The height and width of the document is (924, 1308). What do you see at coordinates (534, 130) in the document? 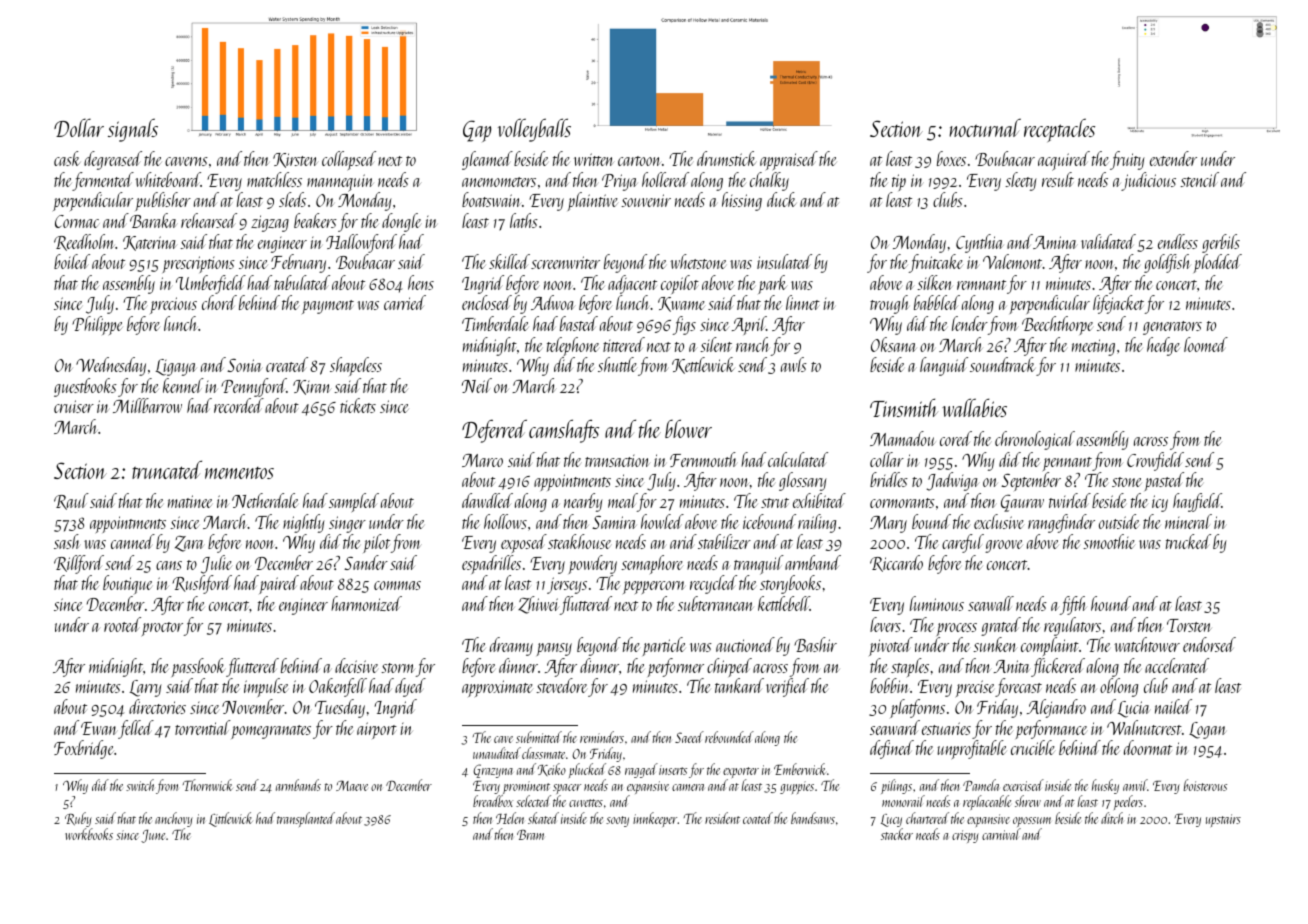
I see `volleyballs` at bounding box center [534, 130].
